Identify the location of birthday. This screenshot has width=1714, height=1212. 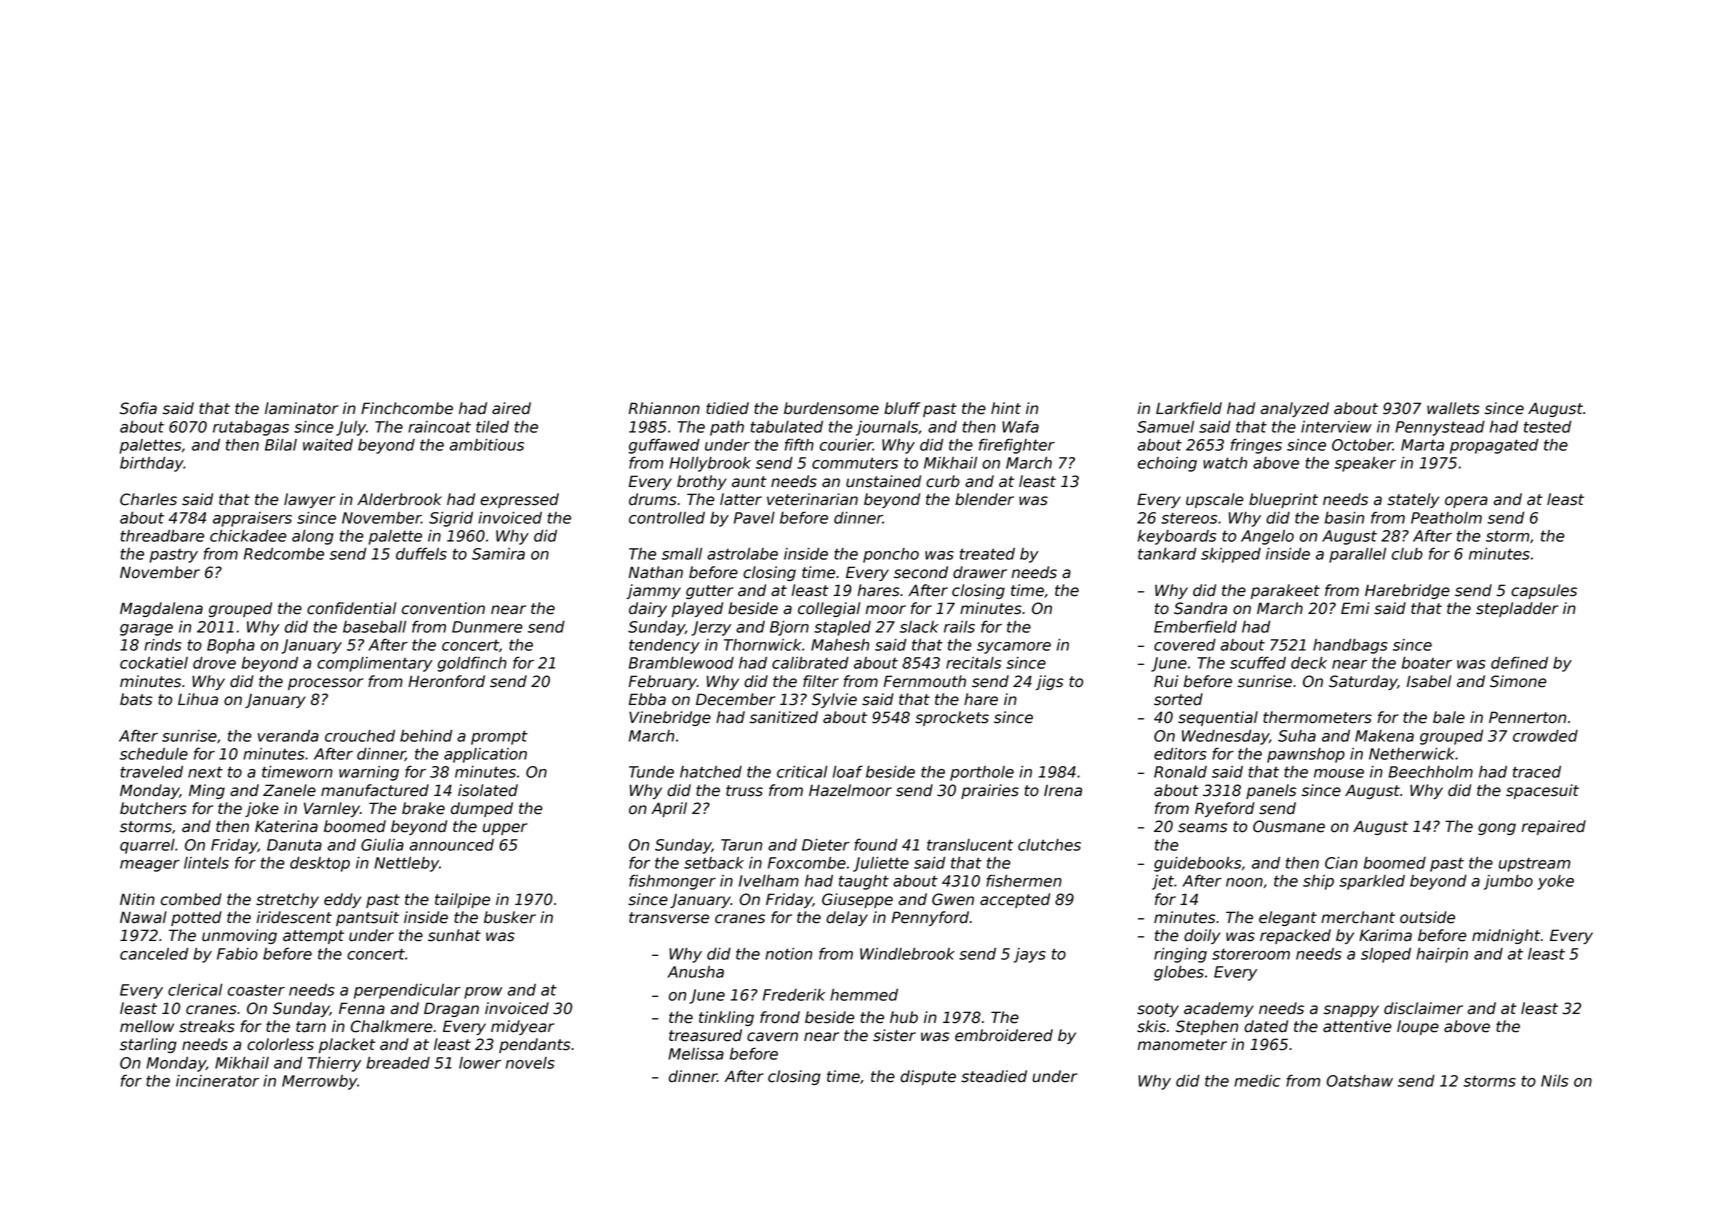
(152, 464).
